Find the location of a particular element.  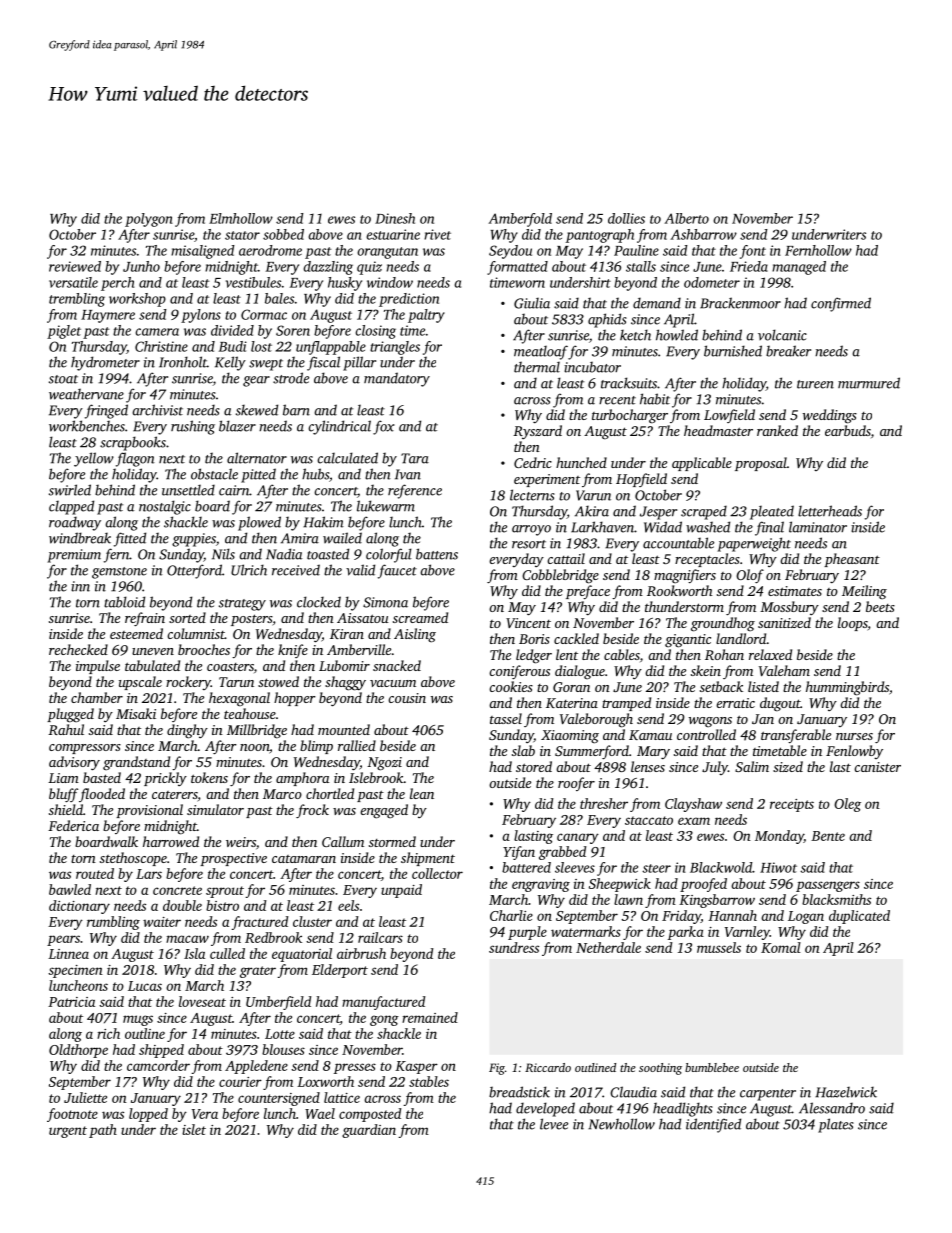

Soren is located at coordinates (293, 330).
